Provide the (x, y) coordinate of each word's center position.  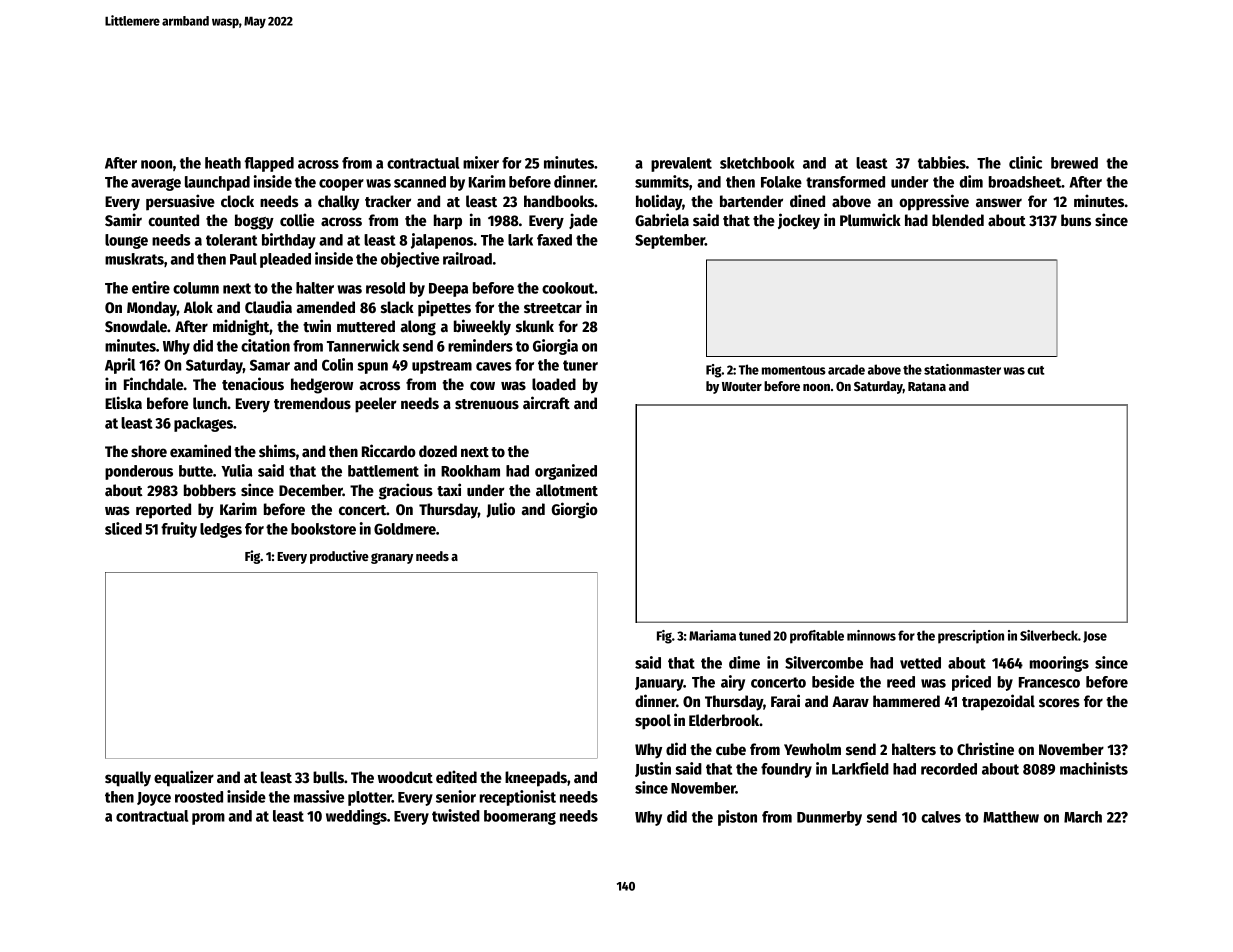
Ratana (927, 386)
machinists (1094, 768)
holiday (659, 202)
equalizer (184, 778)
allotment (567, 490)
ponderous (139, 472)
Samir (123, 219)
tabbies (942, 162)
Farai (785, 700)
